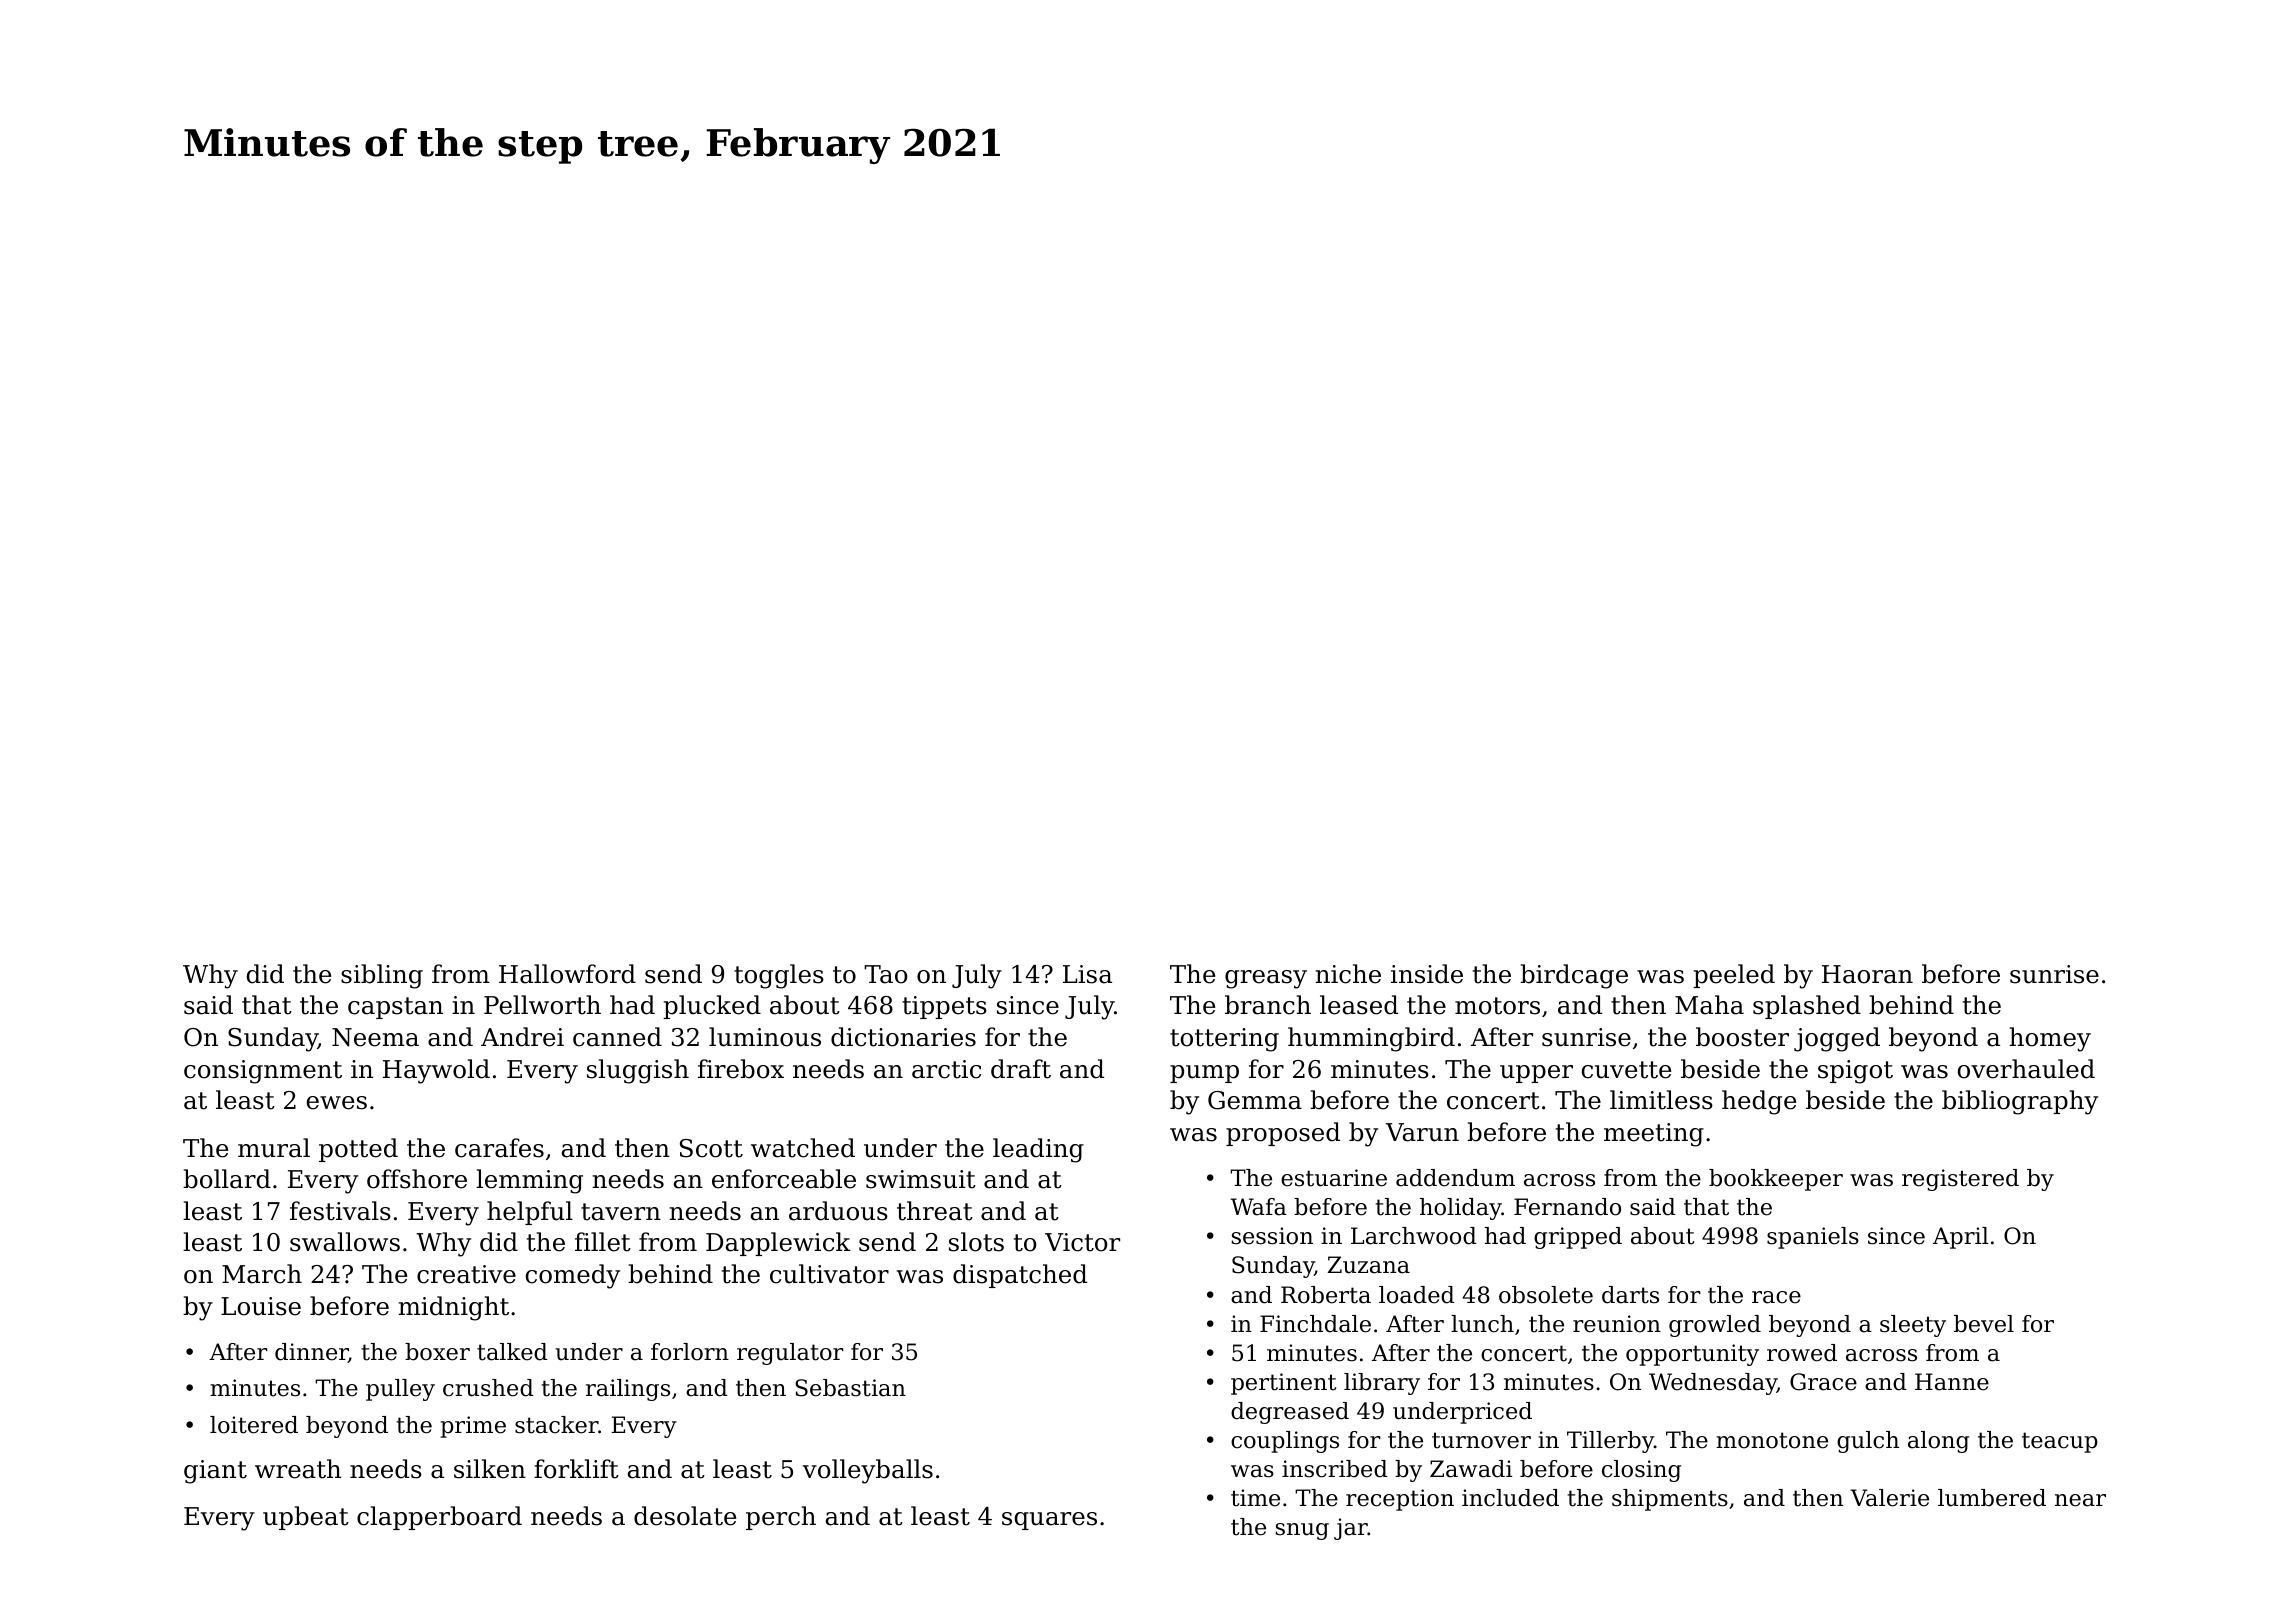 The height and width of the image is (1620, 2292). What do you see at coordinates (262, 1274) in the image?
I see `March` at bounding box center [262, 1274].
